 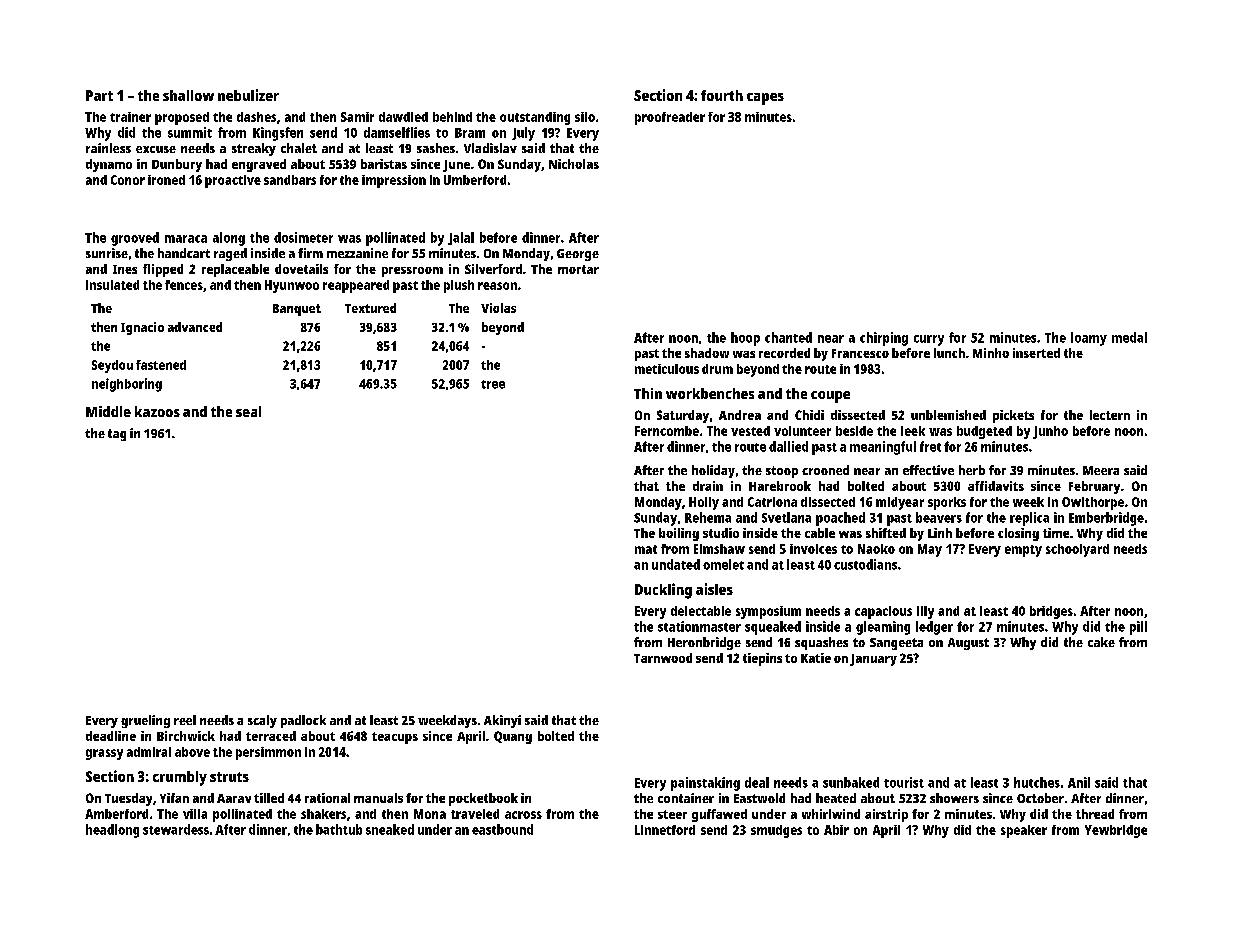 What do you see at coordinates (574, 164) in the screenshot?
I see `Nicholas` at bounding box center [574, 164].
